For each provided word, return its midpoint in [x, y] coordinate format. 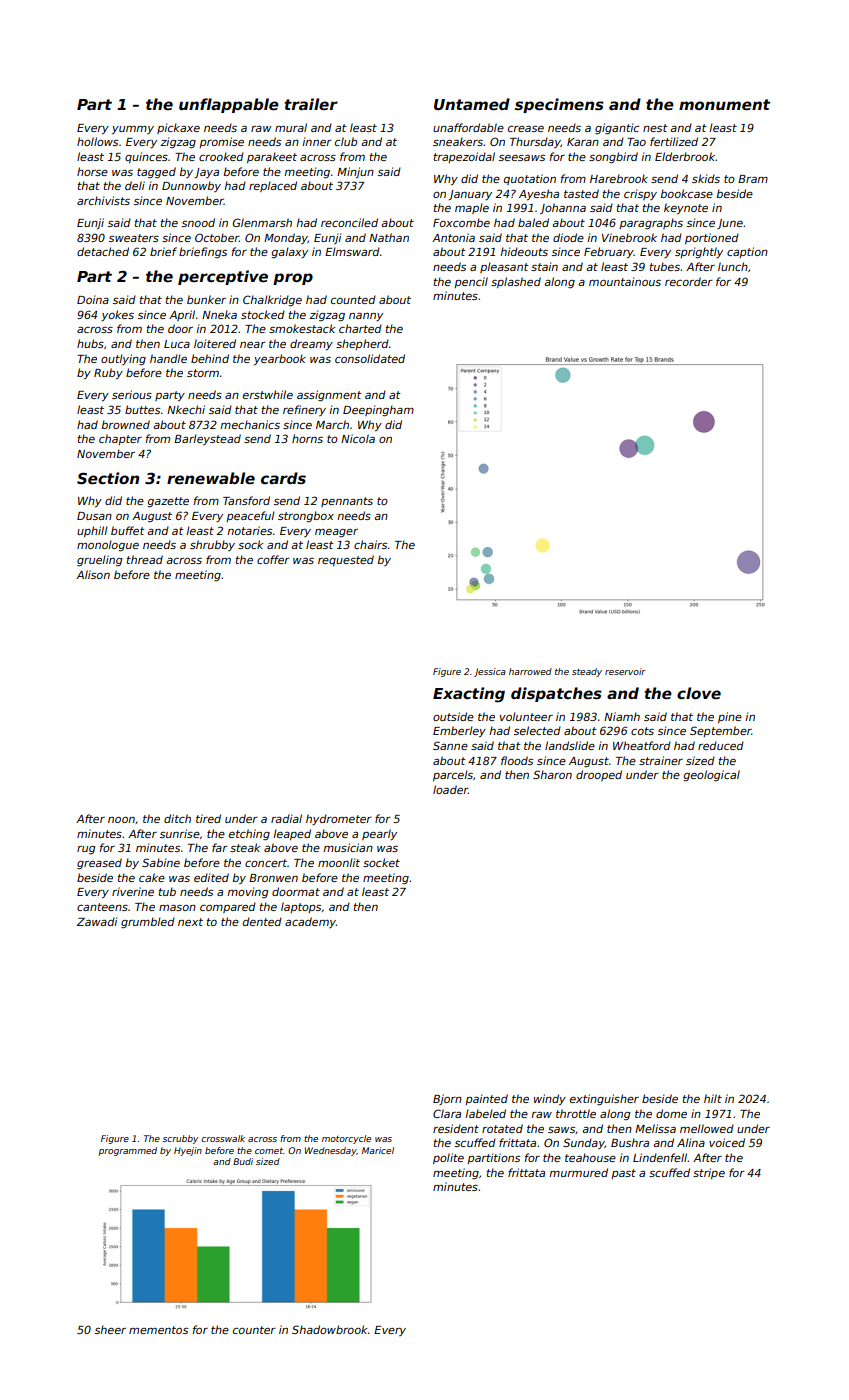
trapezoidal [464, 157]
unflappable [229, 105]
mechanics [250, 424]
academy [310, 922]
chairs [370, 544]
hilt [713, 1098]
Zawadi [97, 921]
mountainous [625, 281]
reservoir [625, 671]
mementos [158, 1330]
